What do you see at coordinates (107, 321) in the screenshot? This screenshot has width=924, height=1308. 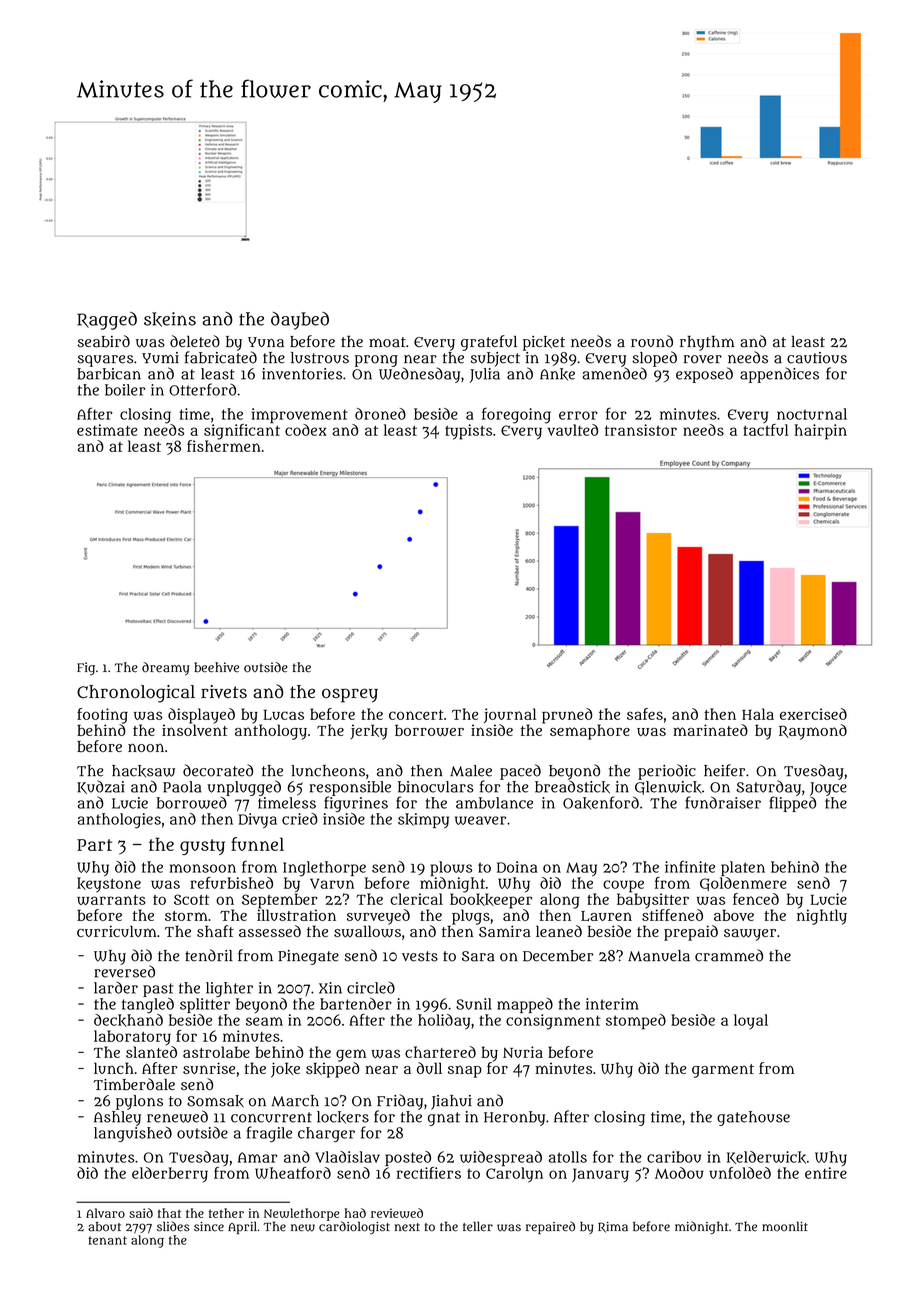 I see `Ragged` at bounding box center [107, 321].
